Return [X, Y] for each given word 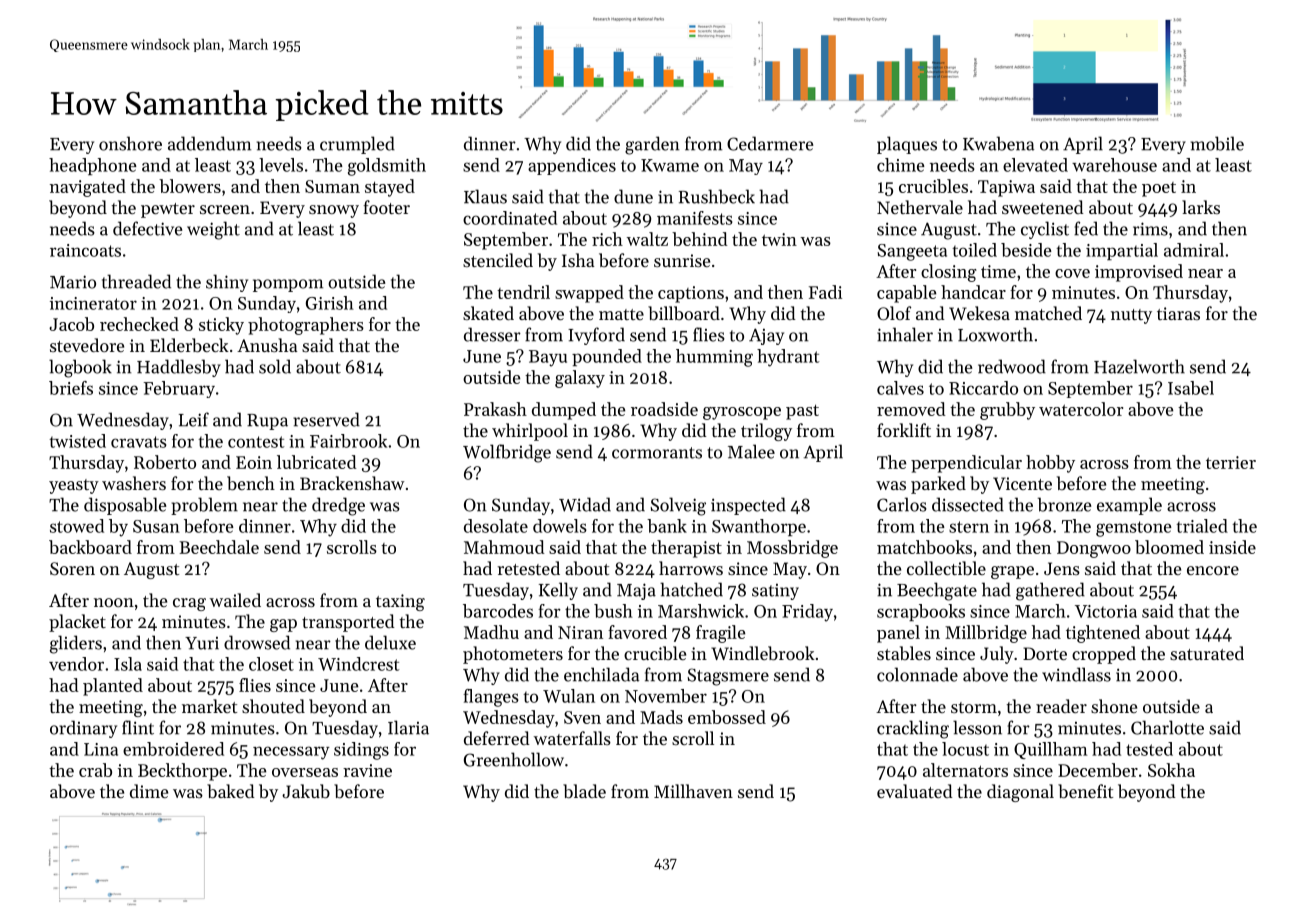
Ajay [766, 336]
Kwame [670, 165]
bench [251, 483]
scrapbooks [921, 612]
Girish [330, 303]
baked [231, 791]
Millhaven [693, 791]
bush [613, 611]
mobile [1217, 143]
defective [147, 228]
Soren [72, 568]
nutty [1131, 316]
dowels [560, 526]
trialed [1202, 526]
